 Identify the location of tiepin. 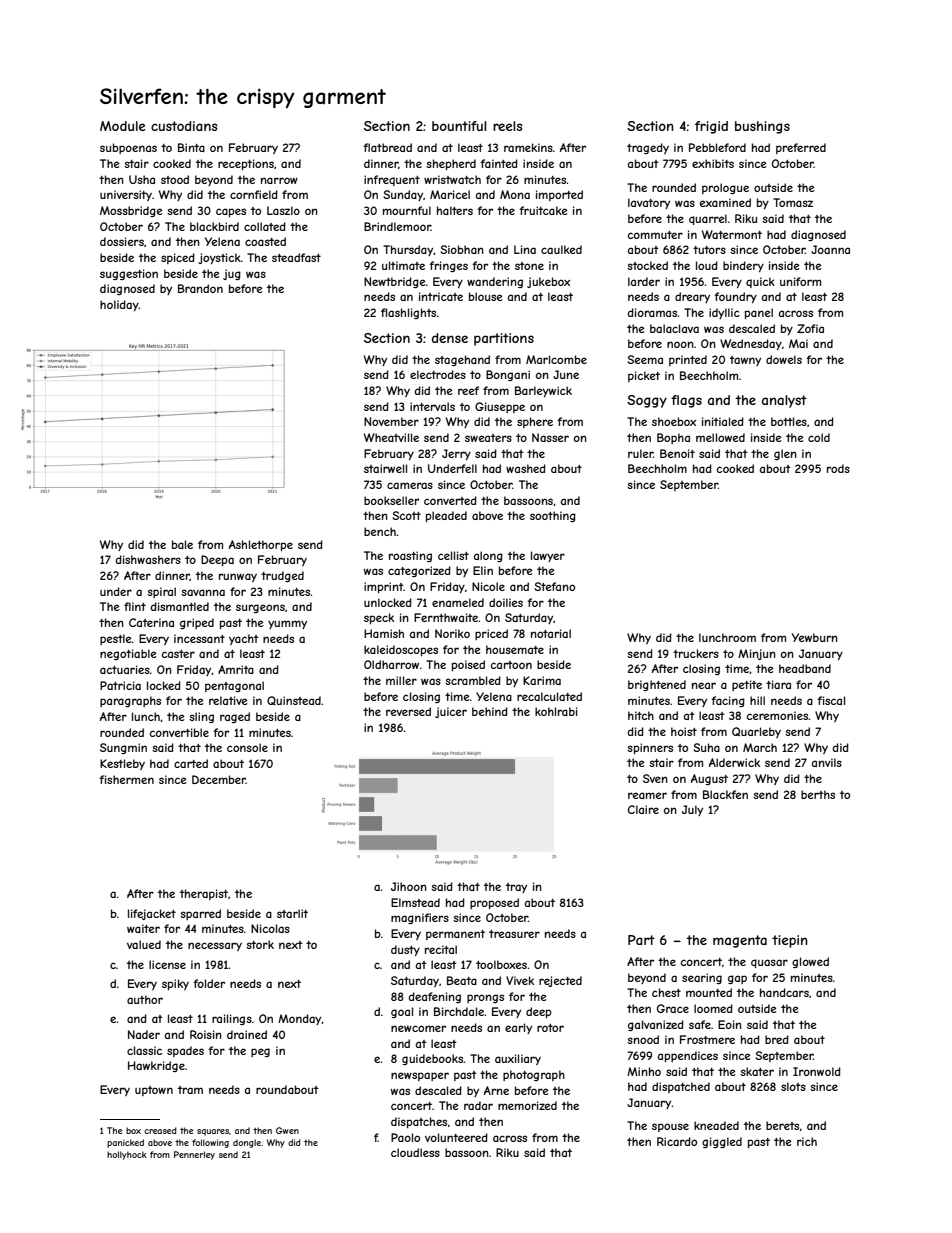
(790, 941).
